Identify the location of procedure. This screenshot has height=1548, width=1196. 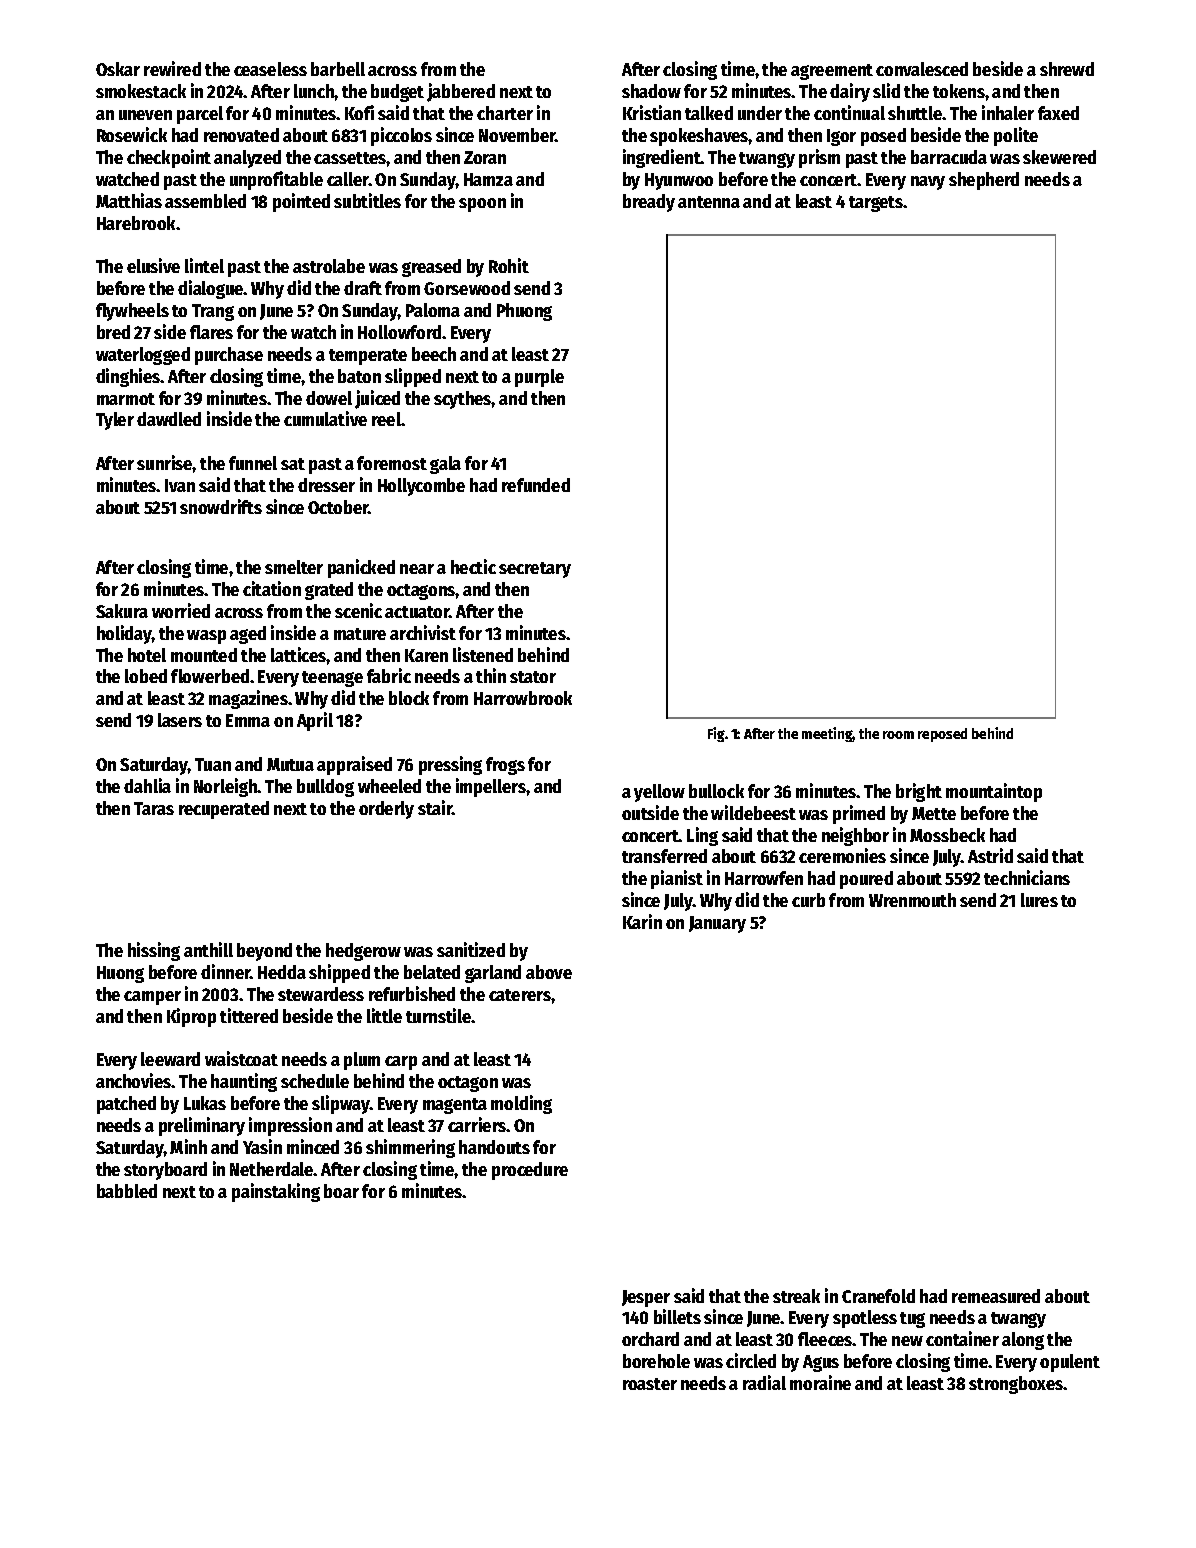
(530, 1171).
